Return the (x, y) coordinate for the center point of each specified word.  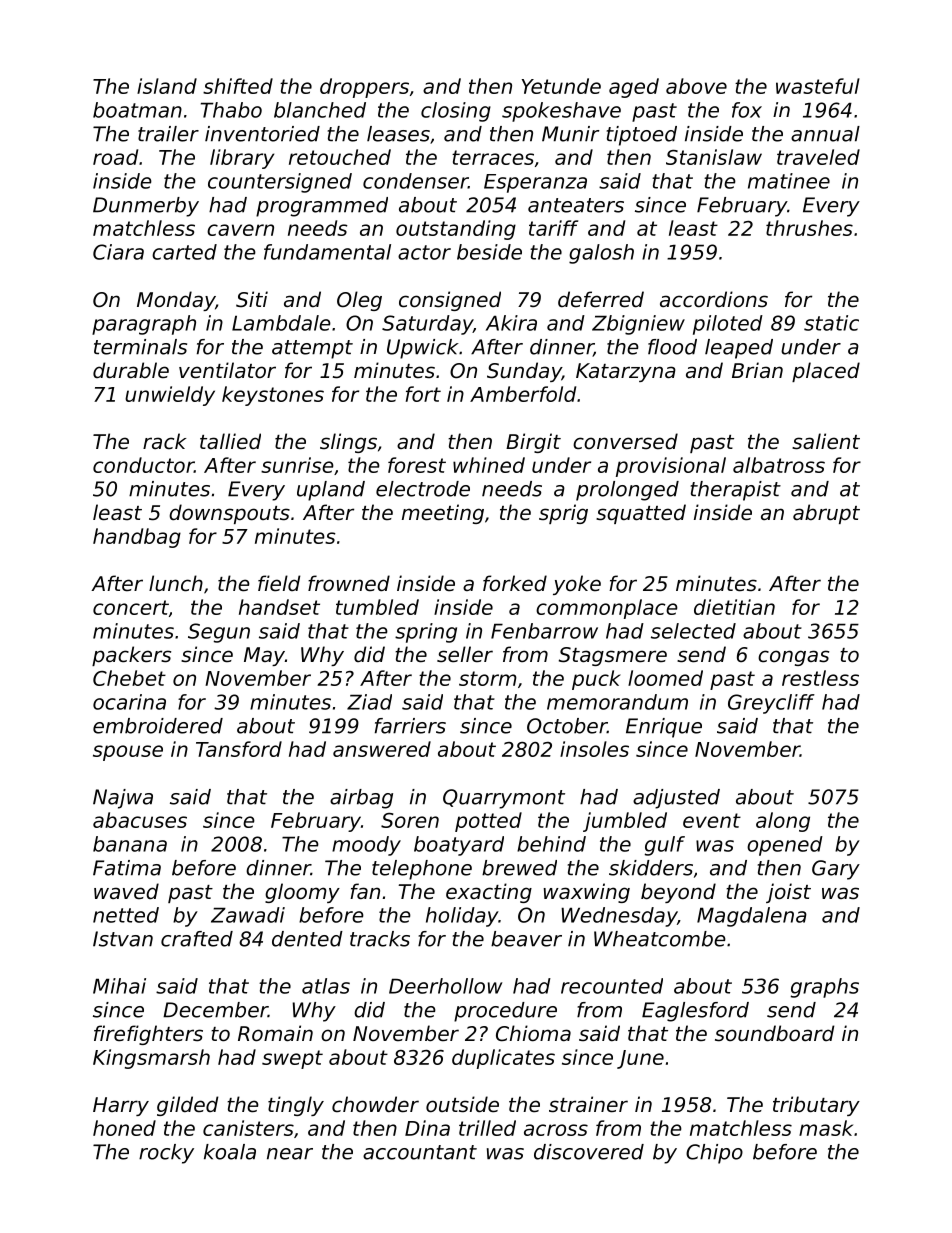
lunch (176, 583)
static (831, 323)
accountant (420, 1152)
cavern (240, 230)
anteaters (576, 205)
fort (423, 394)
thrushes (809, 228)
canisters (248, 1128)
